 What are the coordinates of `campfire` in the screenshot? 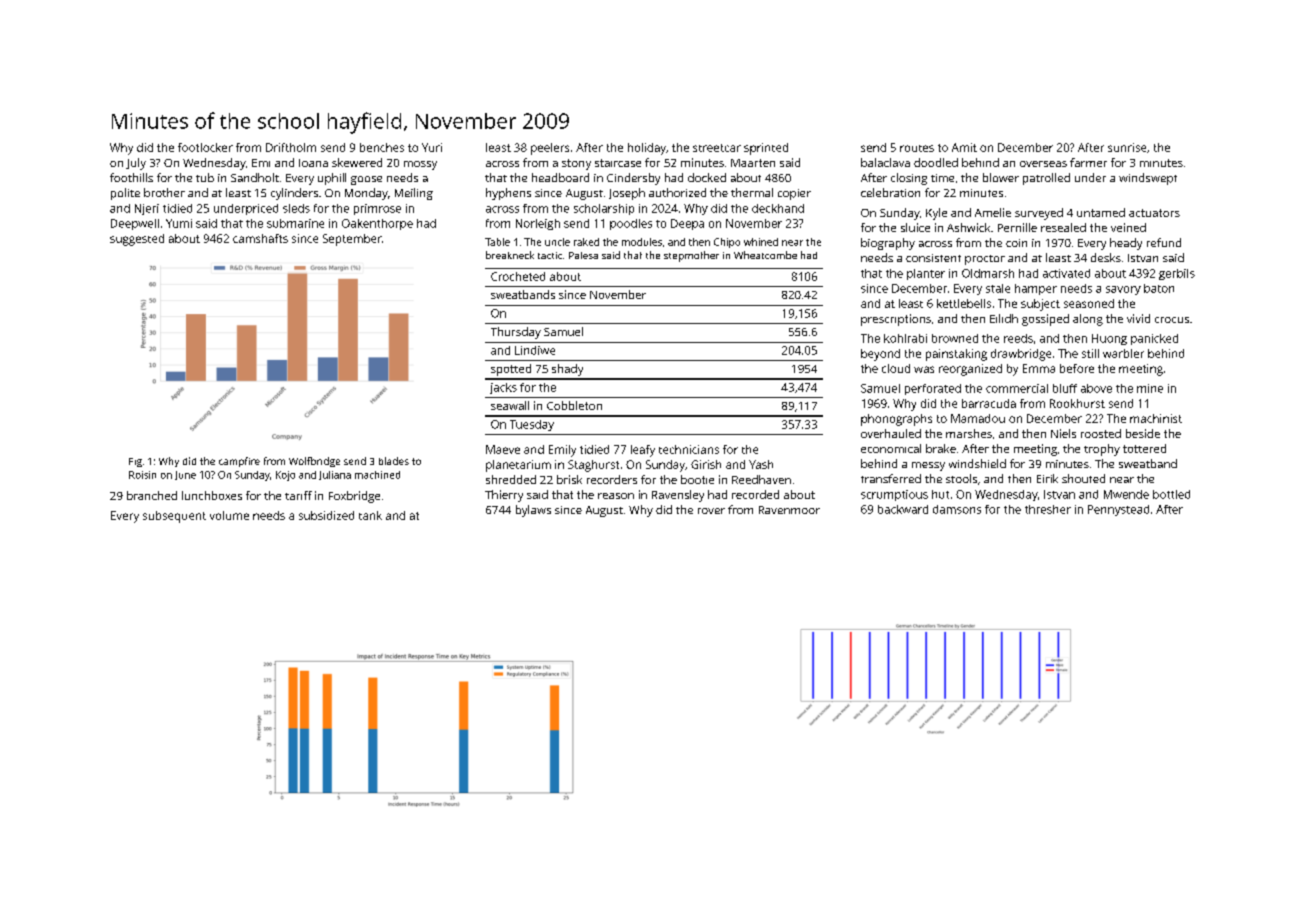 It's located at (239, 462).
